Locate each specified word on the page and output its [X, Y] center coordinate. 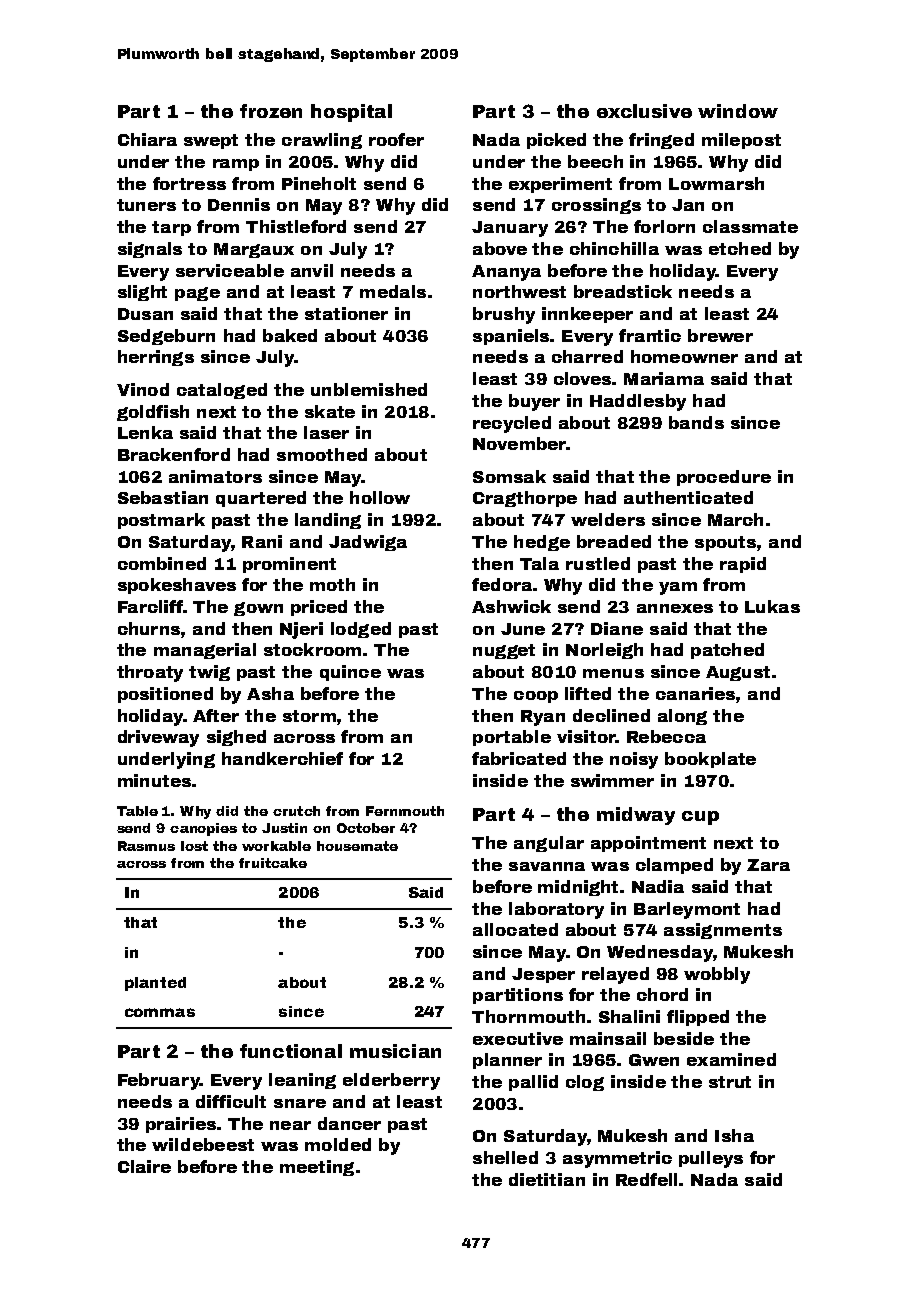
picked [556, 141]
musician [395, 1051]
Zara [768, 865]
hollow [380, 497]
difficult [231, 1101]
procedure [724, 478]
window [738, 111]
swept [211, 141]
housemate [357, 846]
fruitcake [273, 863]
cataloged [222, 391]
